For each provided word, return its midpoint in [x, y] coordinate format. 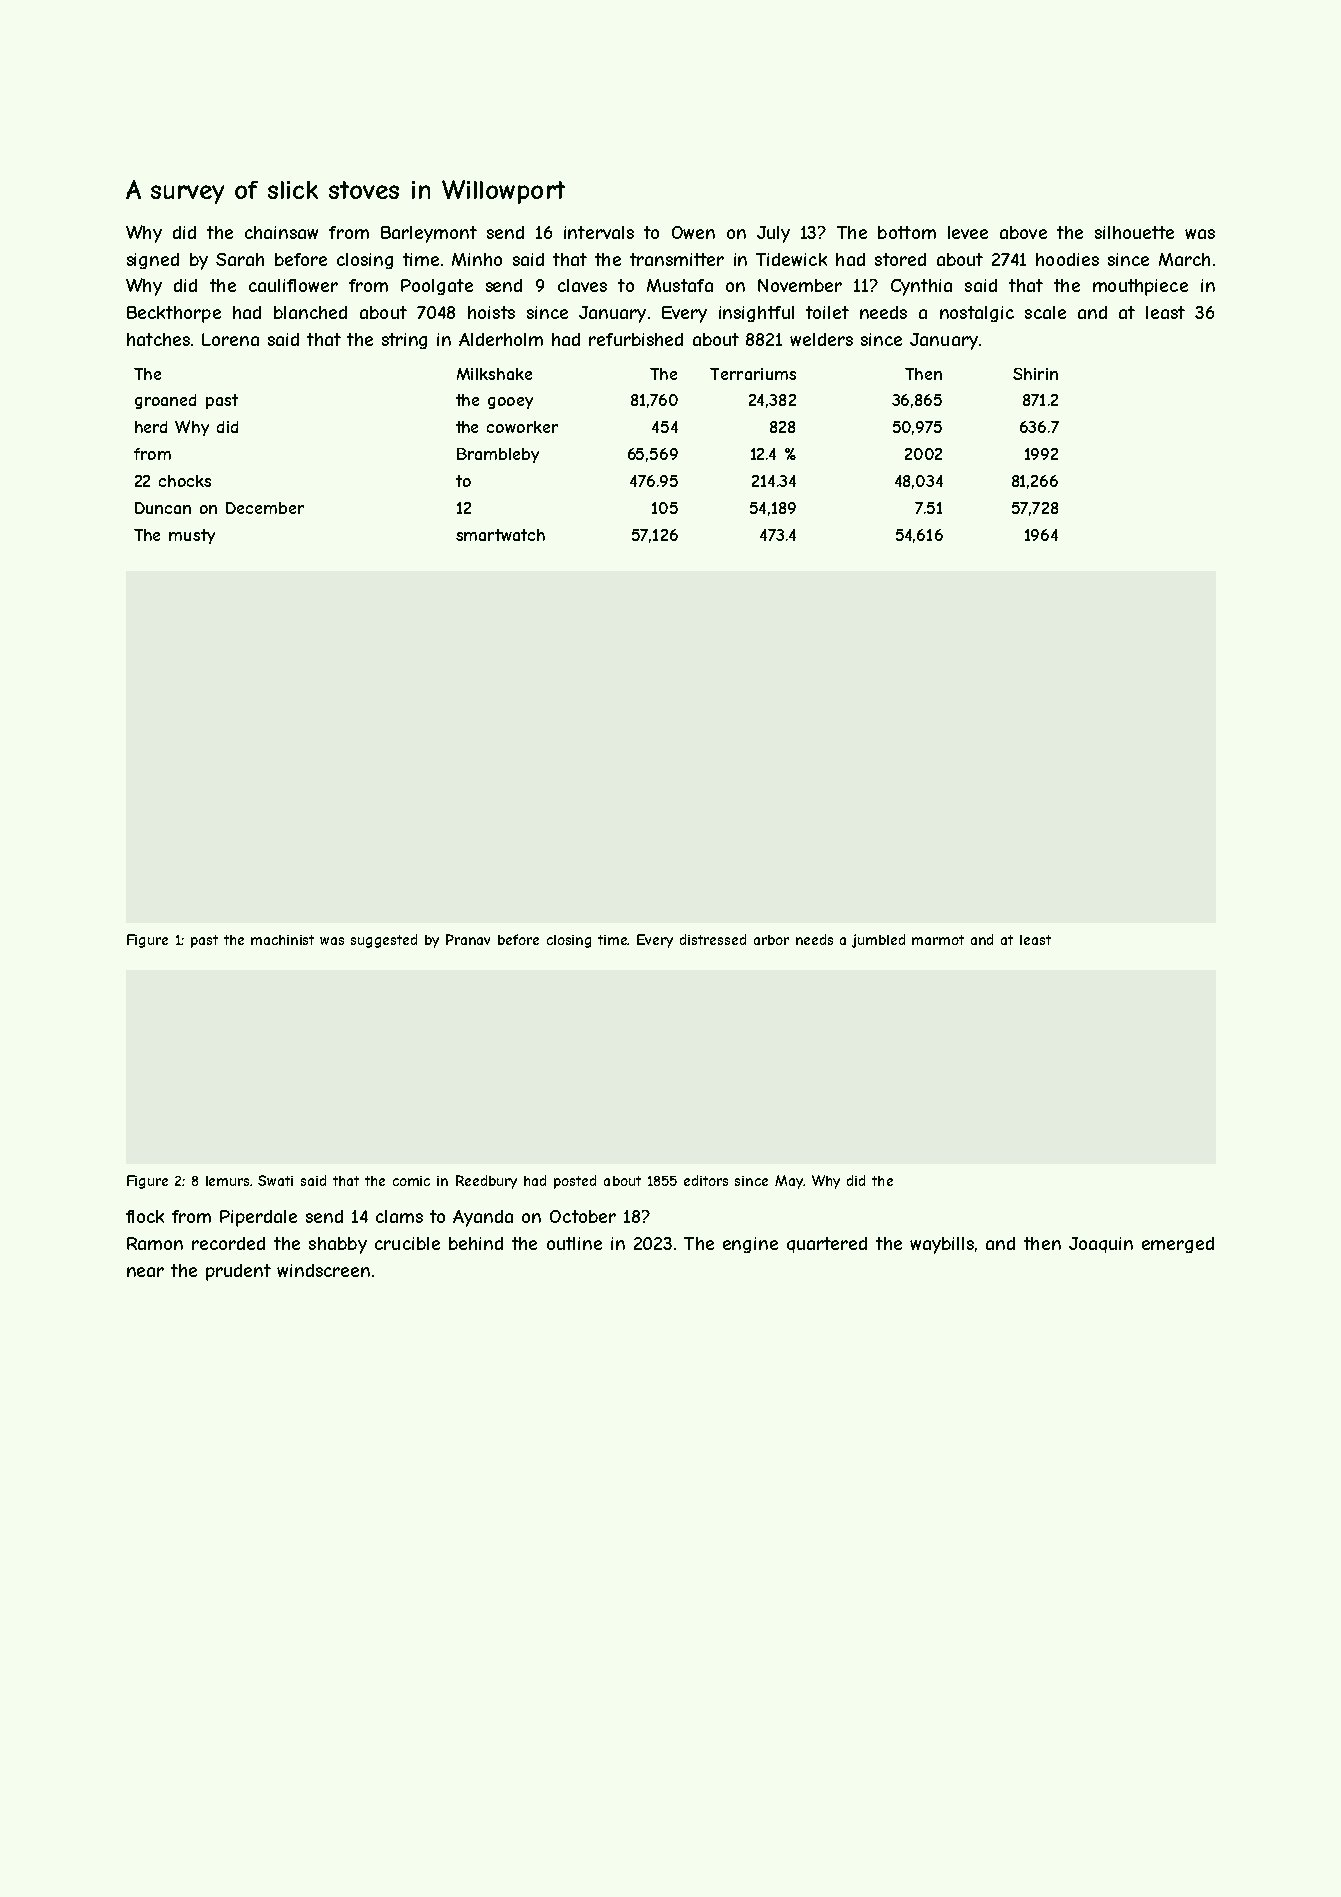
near [145, 1272]
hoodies [1067, 259]
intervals [599, 232]
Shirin [1035, 374]
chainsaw [281, 232]
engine [750, 1245]
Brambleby [498, 455]
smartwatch [500, 535]
